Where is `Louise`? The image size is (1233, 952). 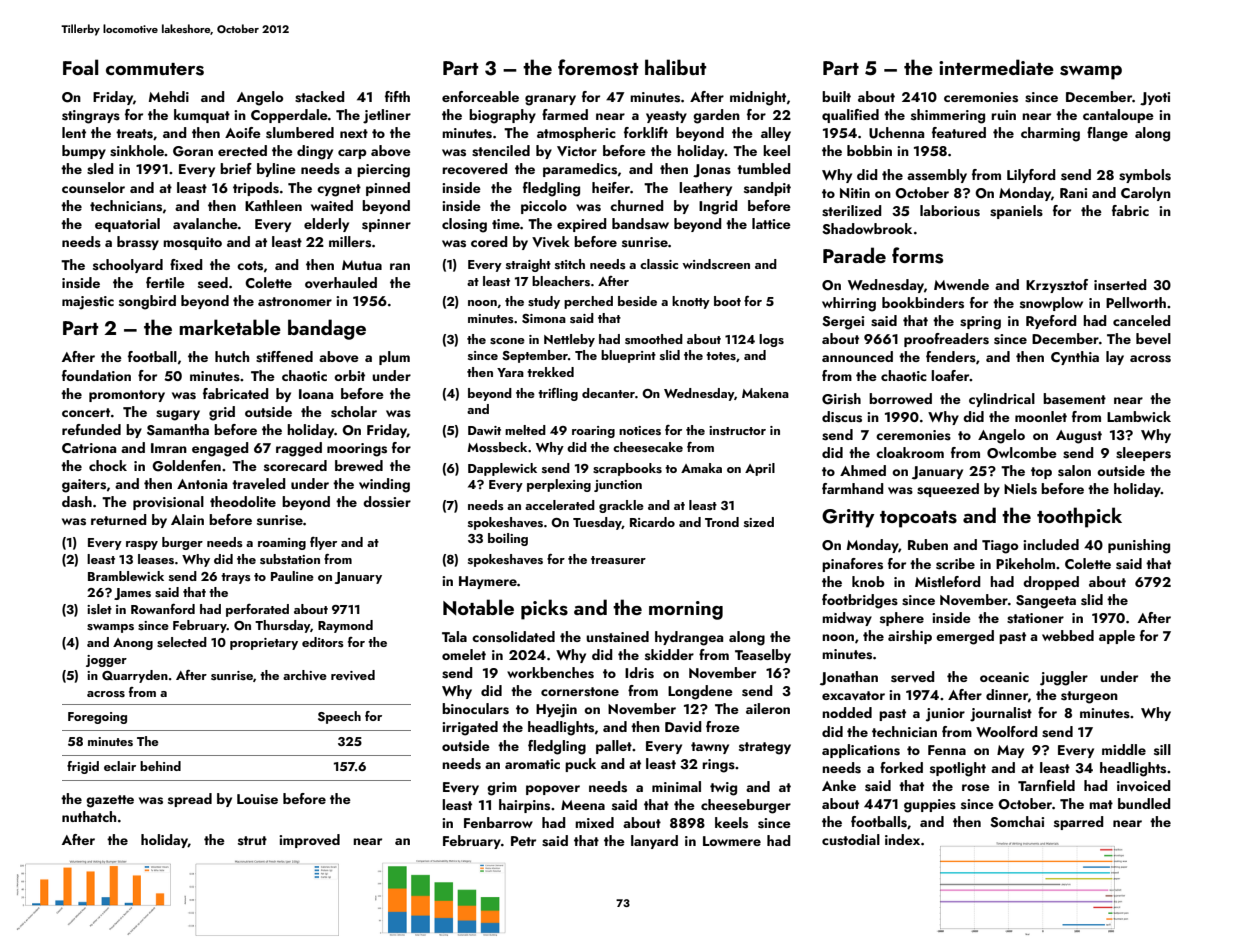
Louise is located at coordinates (257, 799).
